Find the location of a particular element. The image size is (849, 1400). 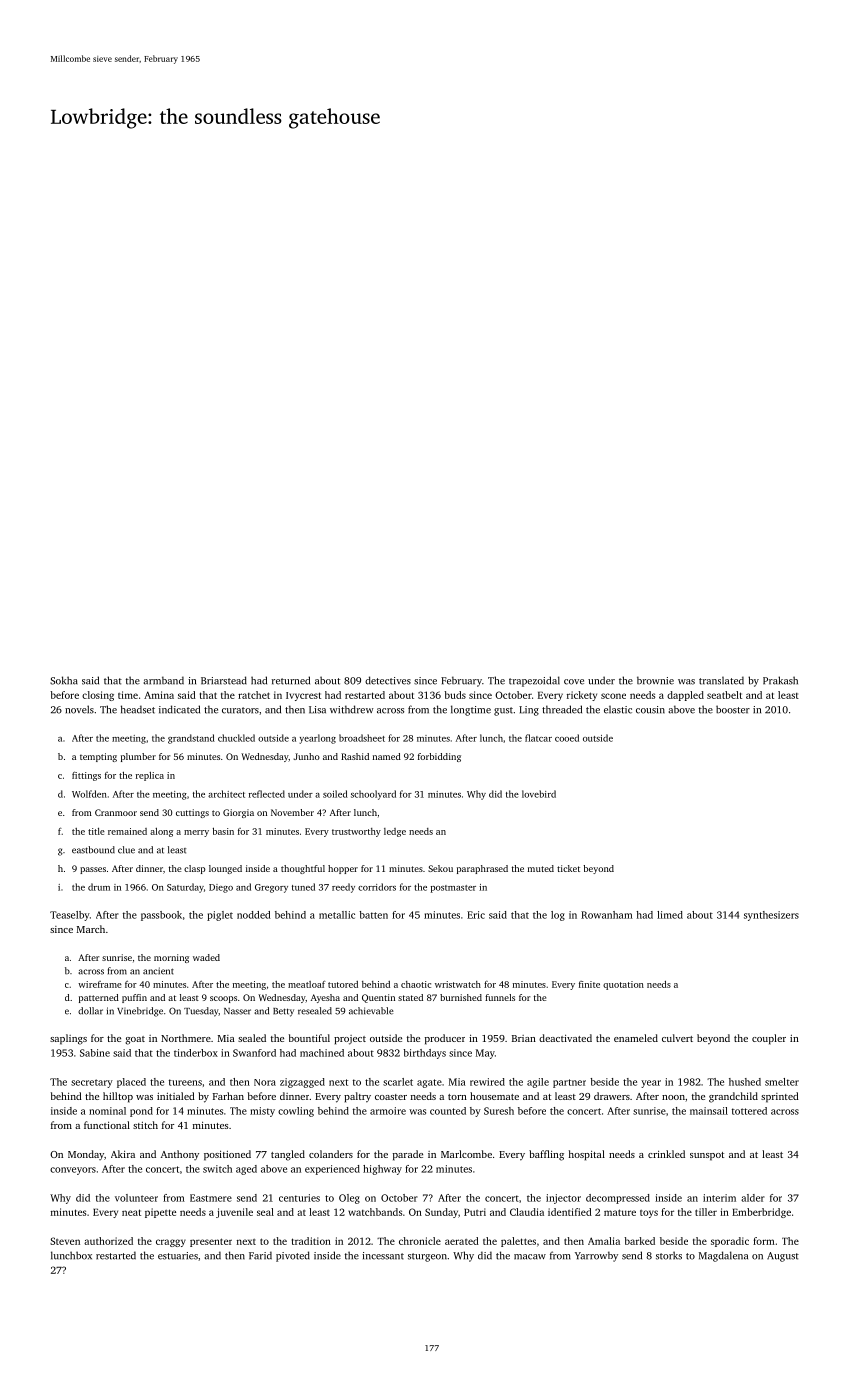

scone is located at coordinates (613, 696).
